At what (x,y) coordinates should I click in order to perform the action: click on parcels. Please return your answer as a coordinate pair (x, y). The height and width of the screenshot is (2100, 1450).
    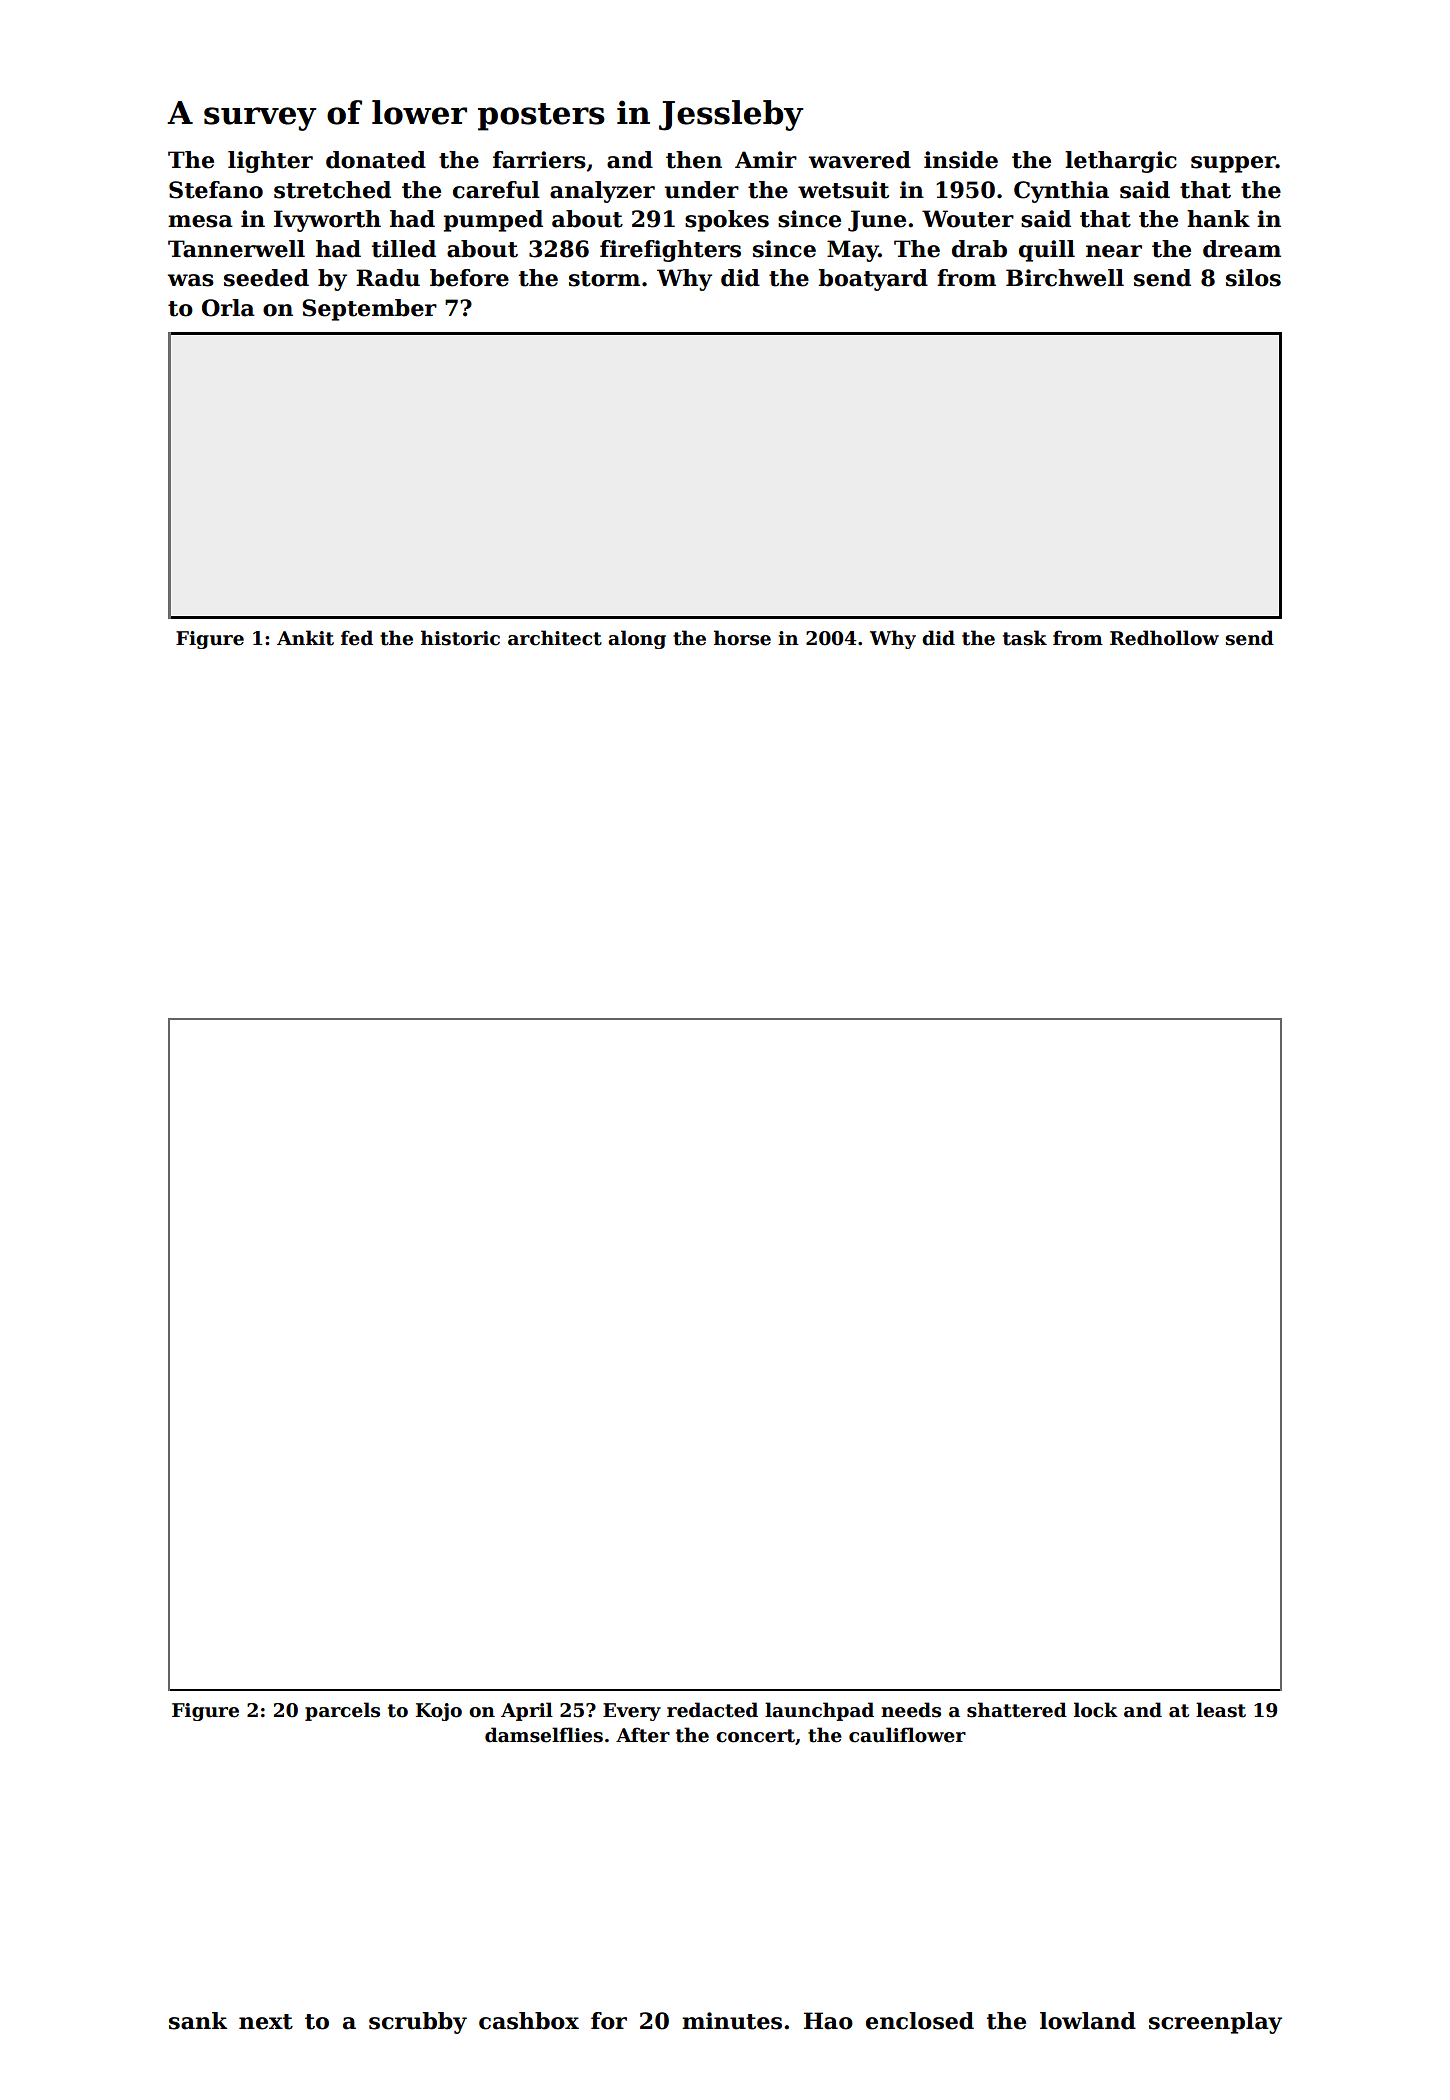
    Looking at the image, I should click on (342, 1711).
